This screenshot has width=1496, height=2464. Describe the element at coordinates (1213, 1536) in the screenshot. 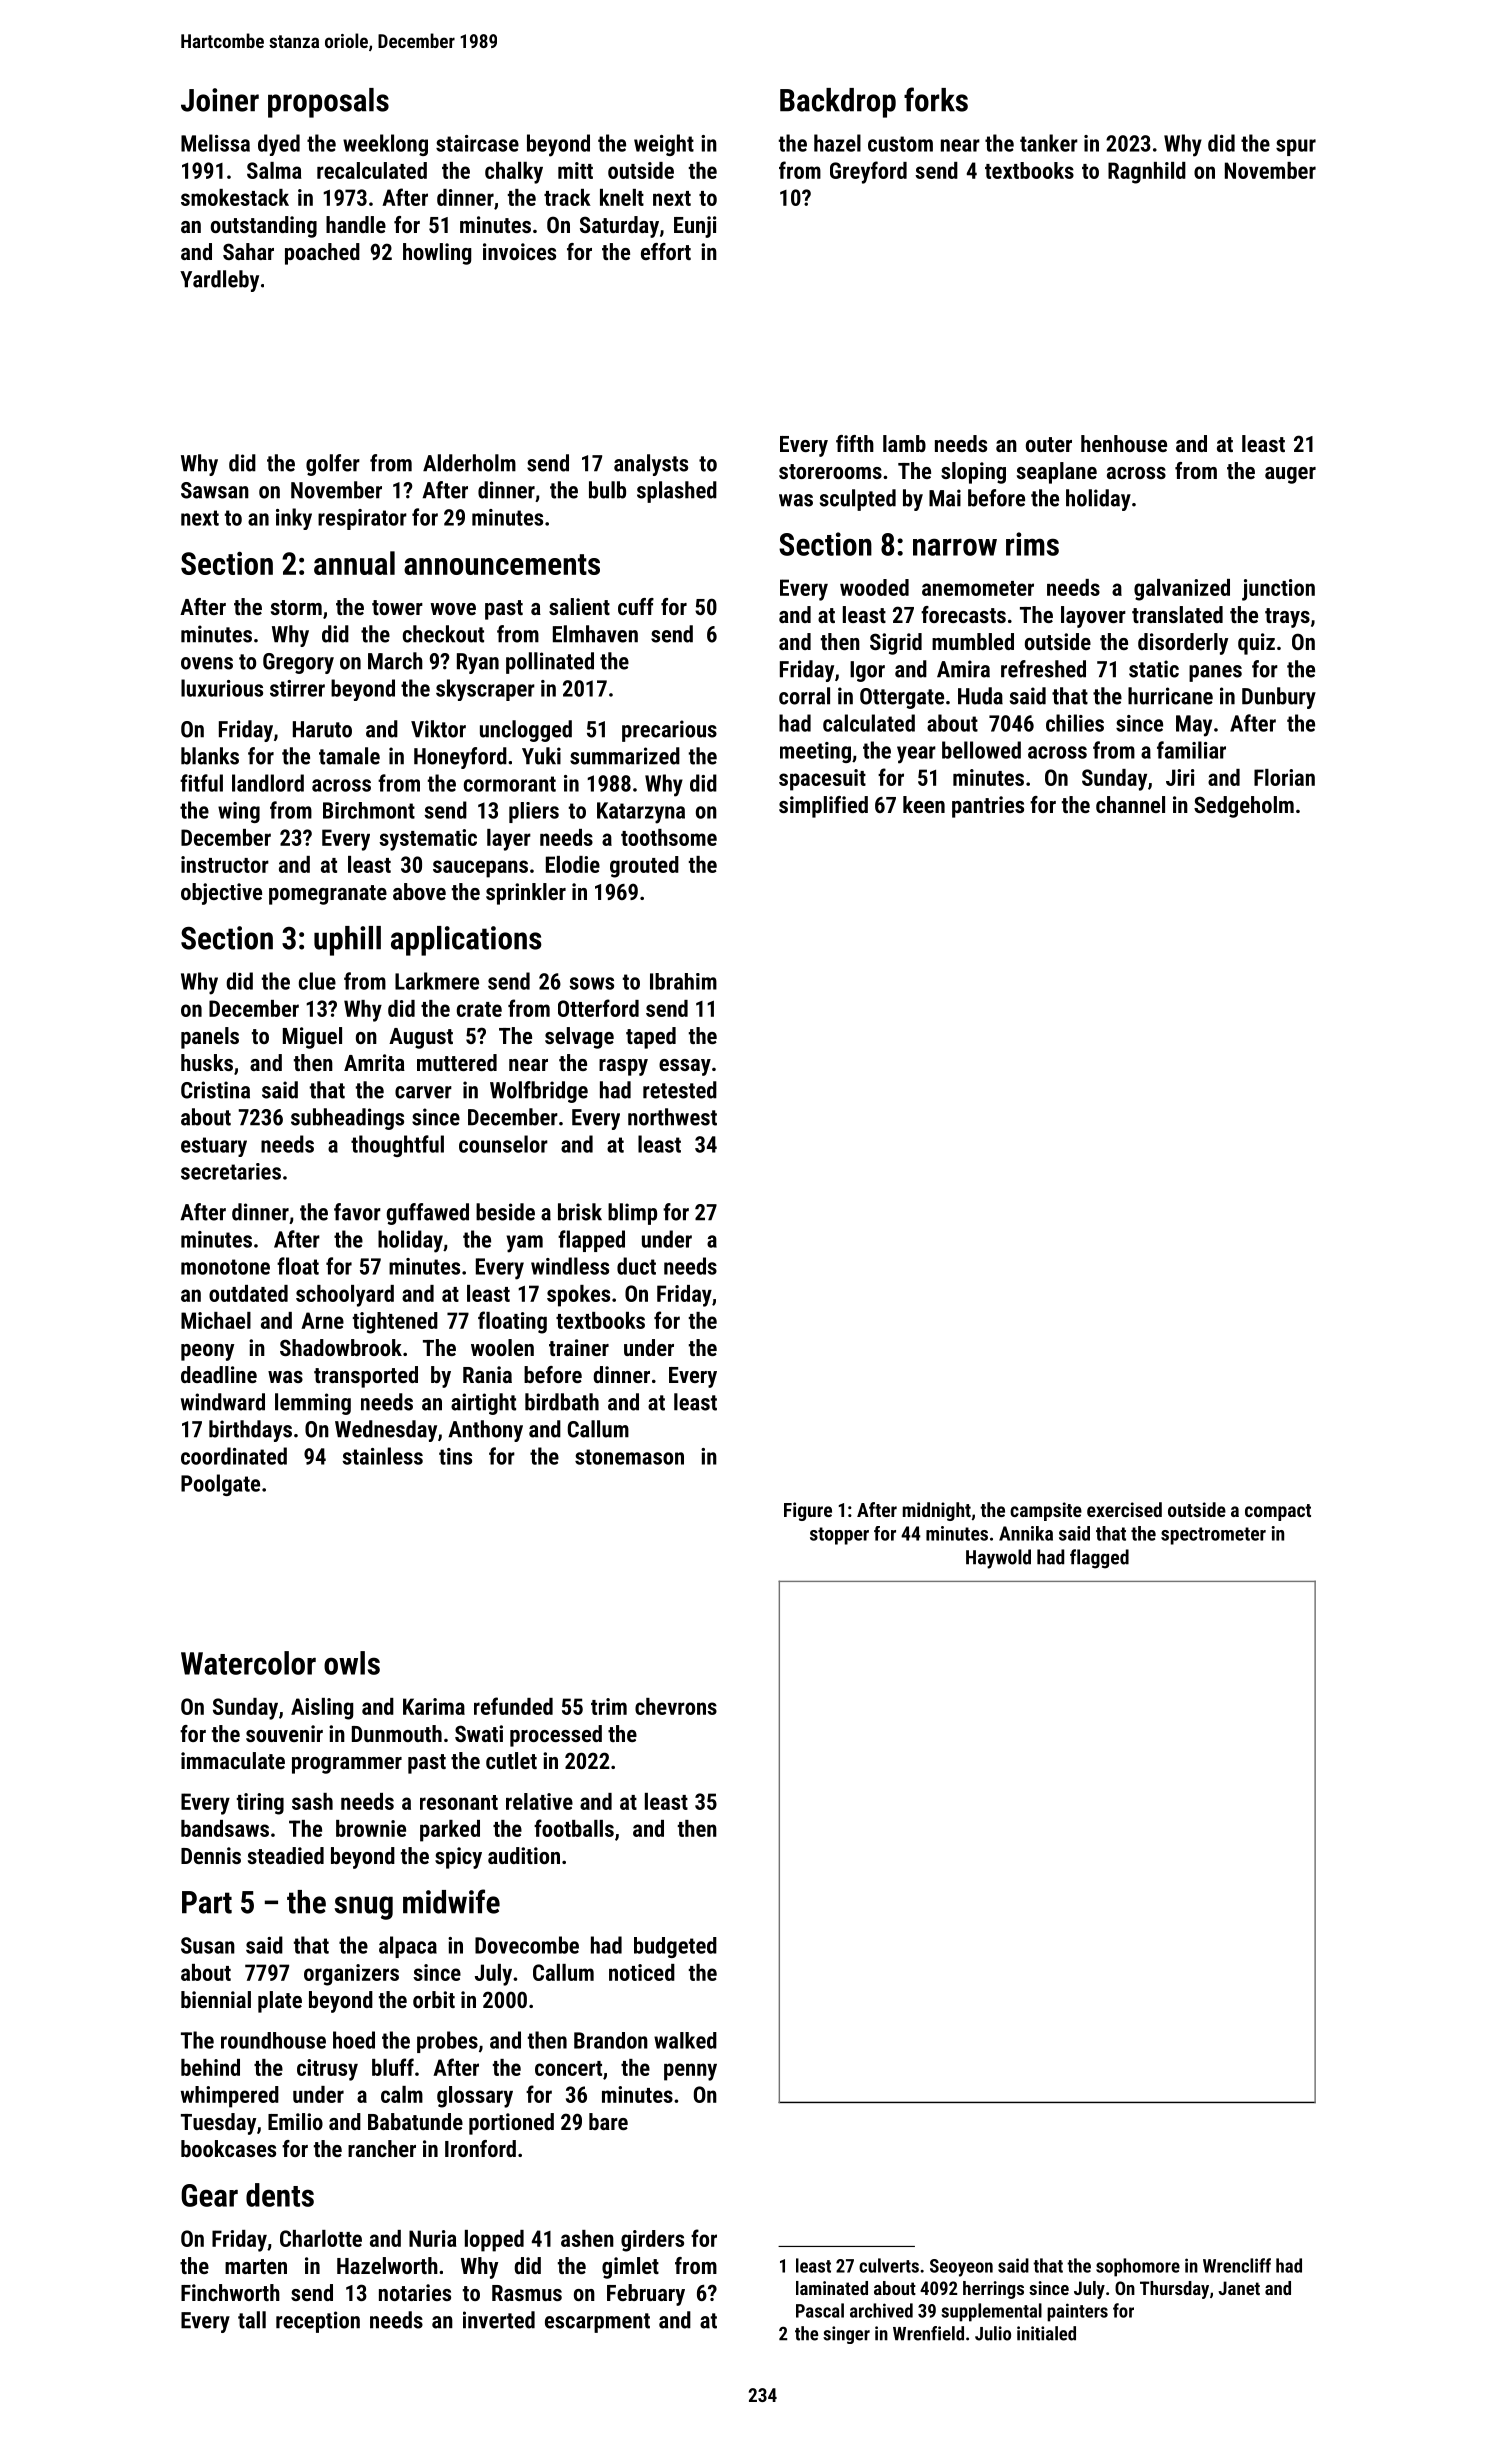

I see `spectrometer` at that location.
